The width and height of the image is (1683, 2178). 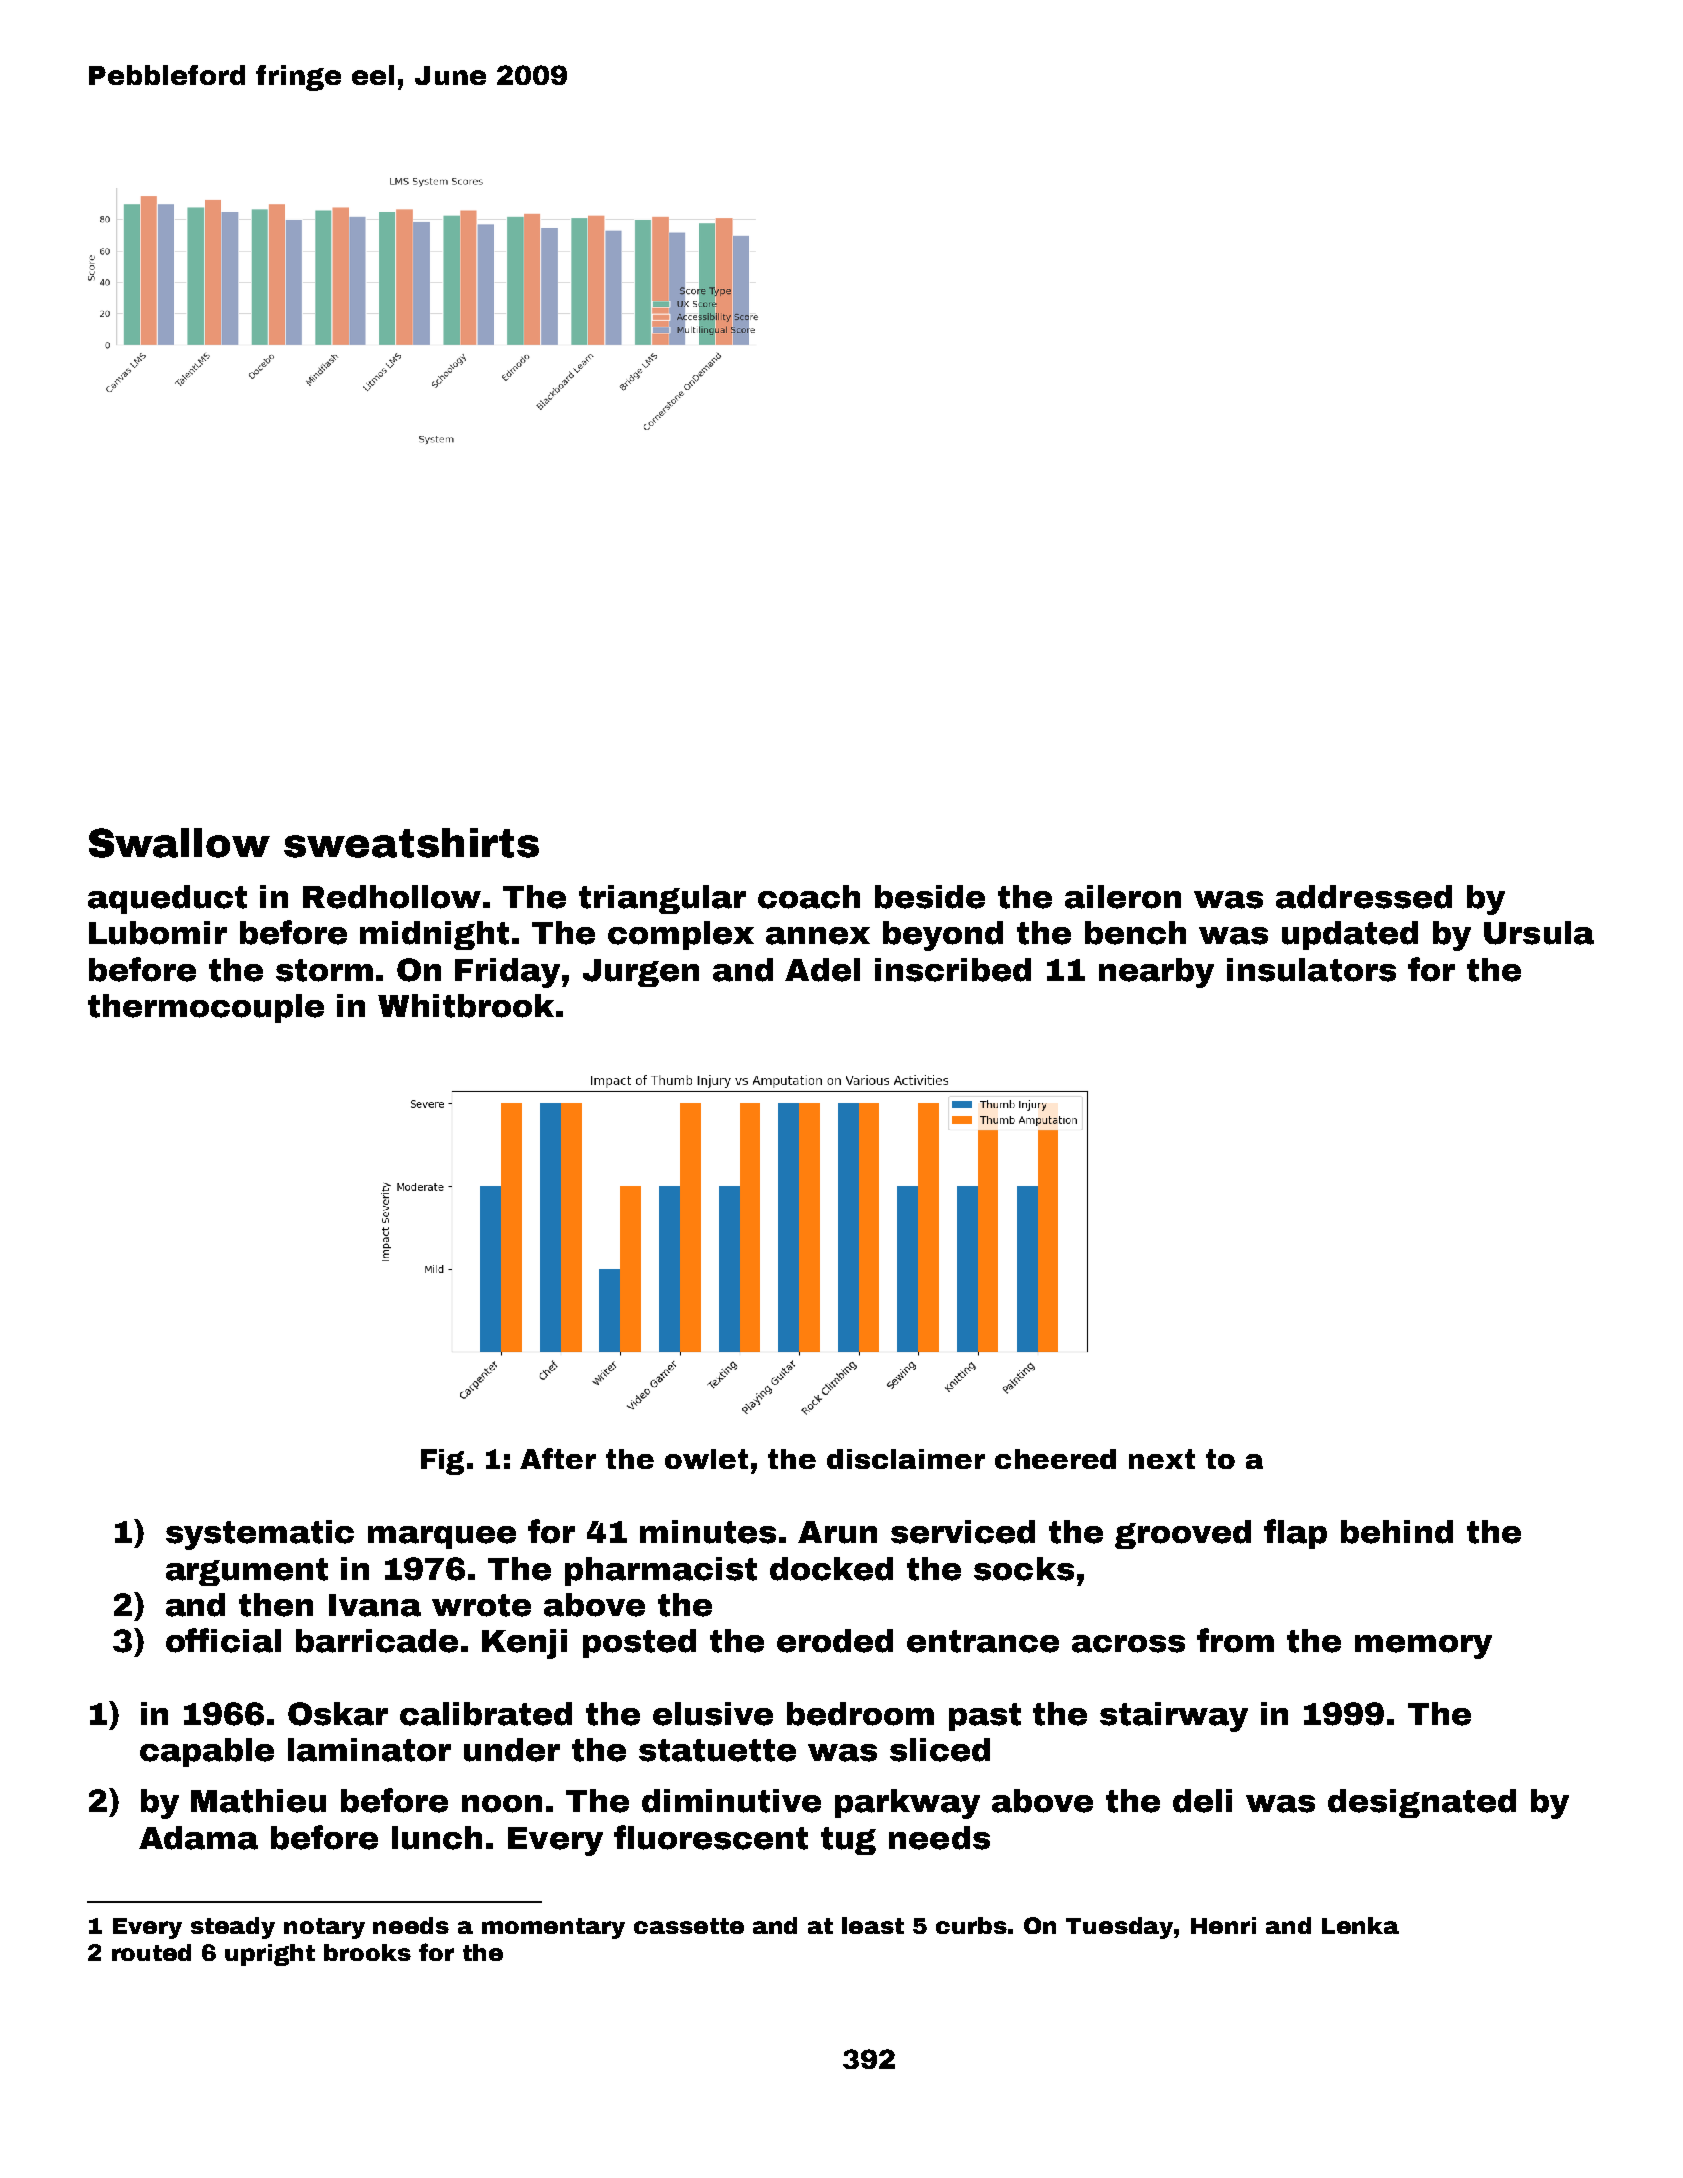 What do you see at coordinates (822, 970) in the image?
I see `Adel` at bounding box center [822, 970].
